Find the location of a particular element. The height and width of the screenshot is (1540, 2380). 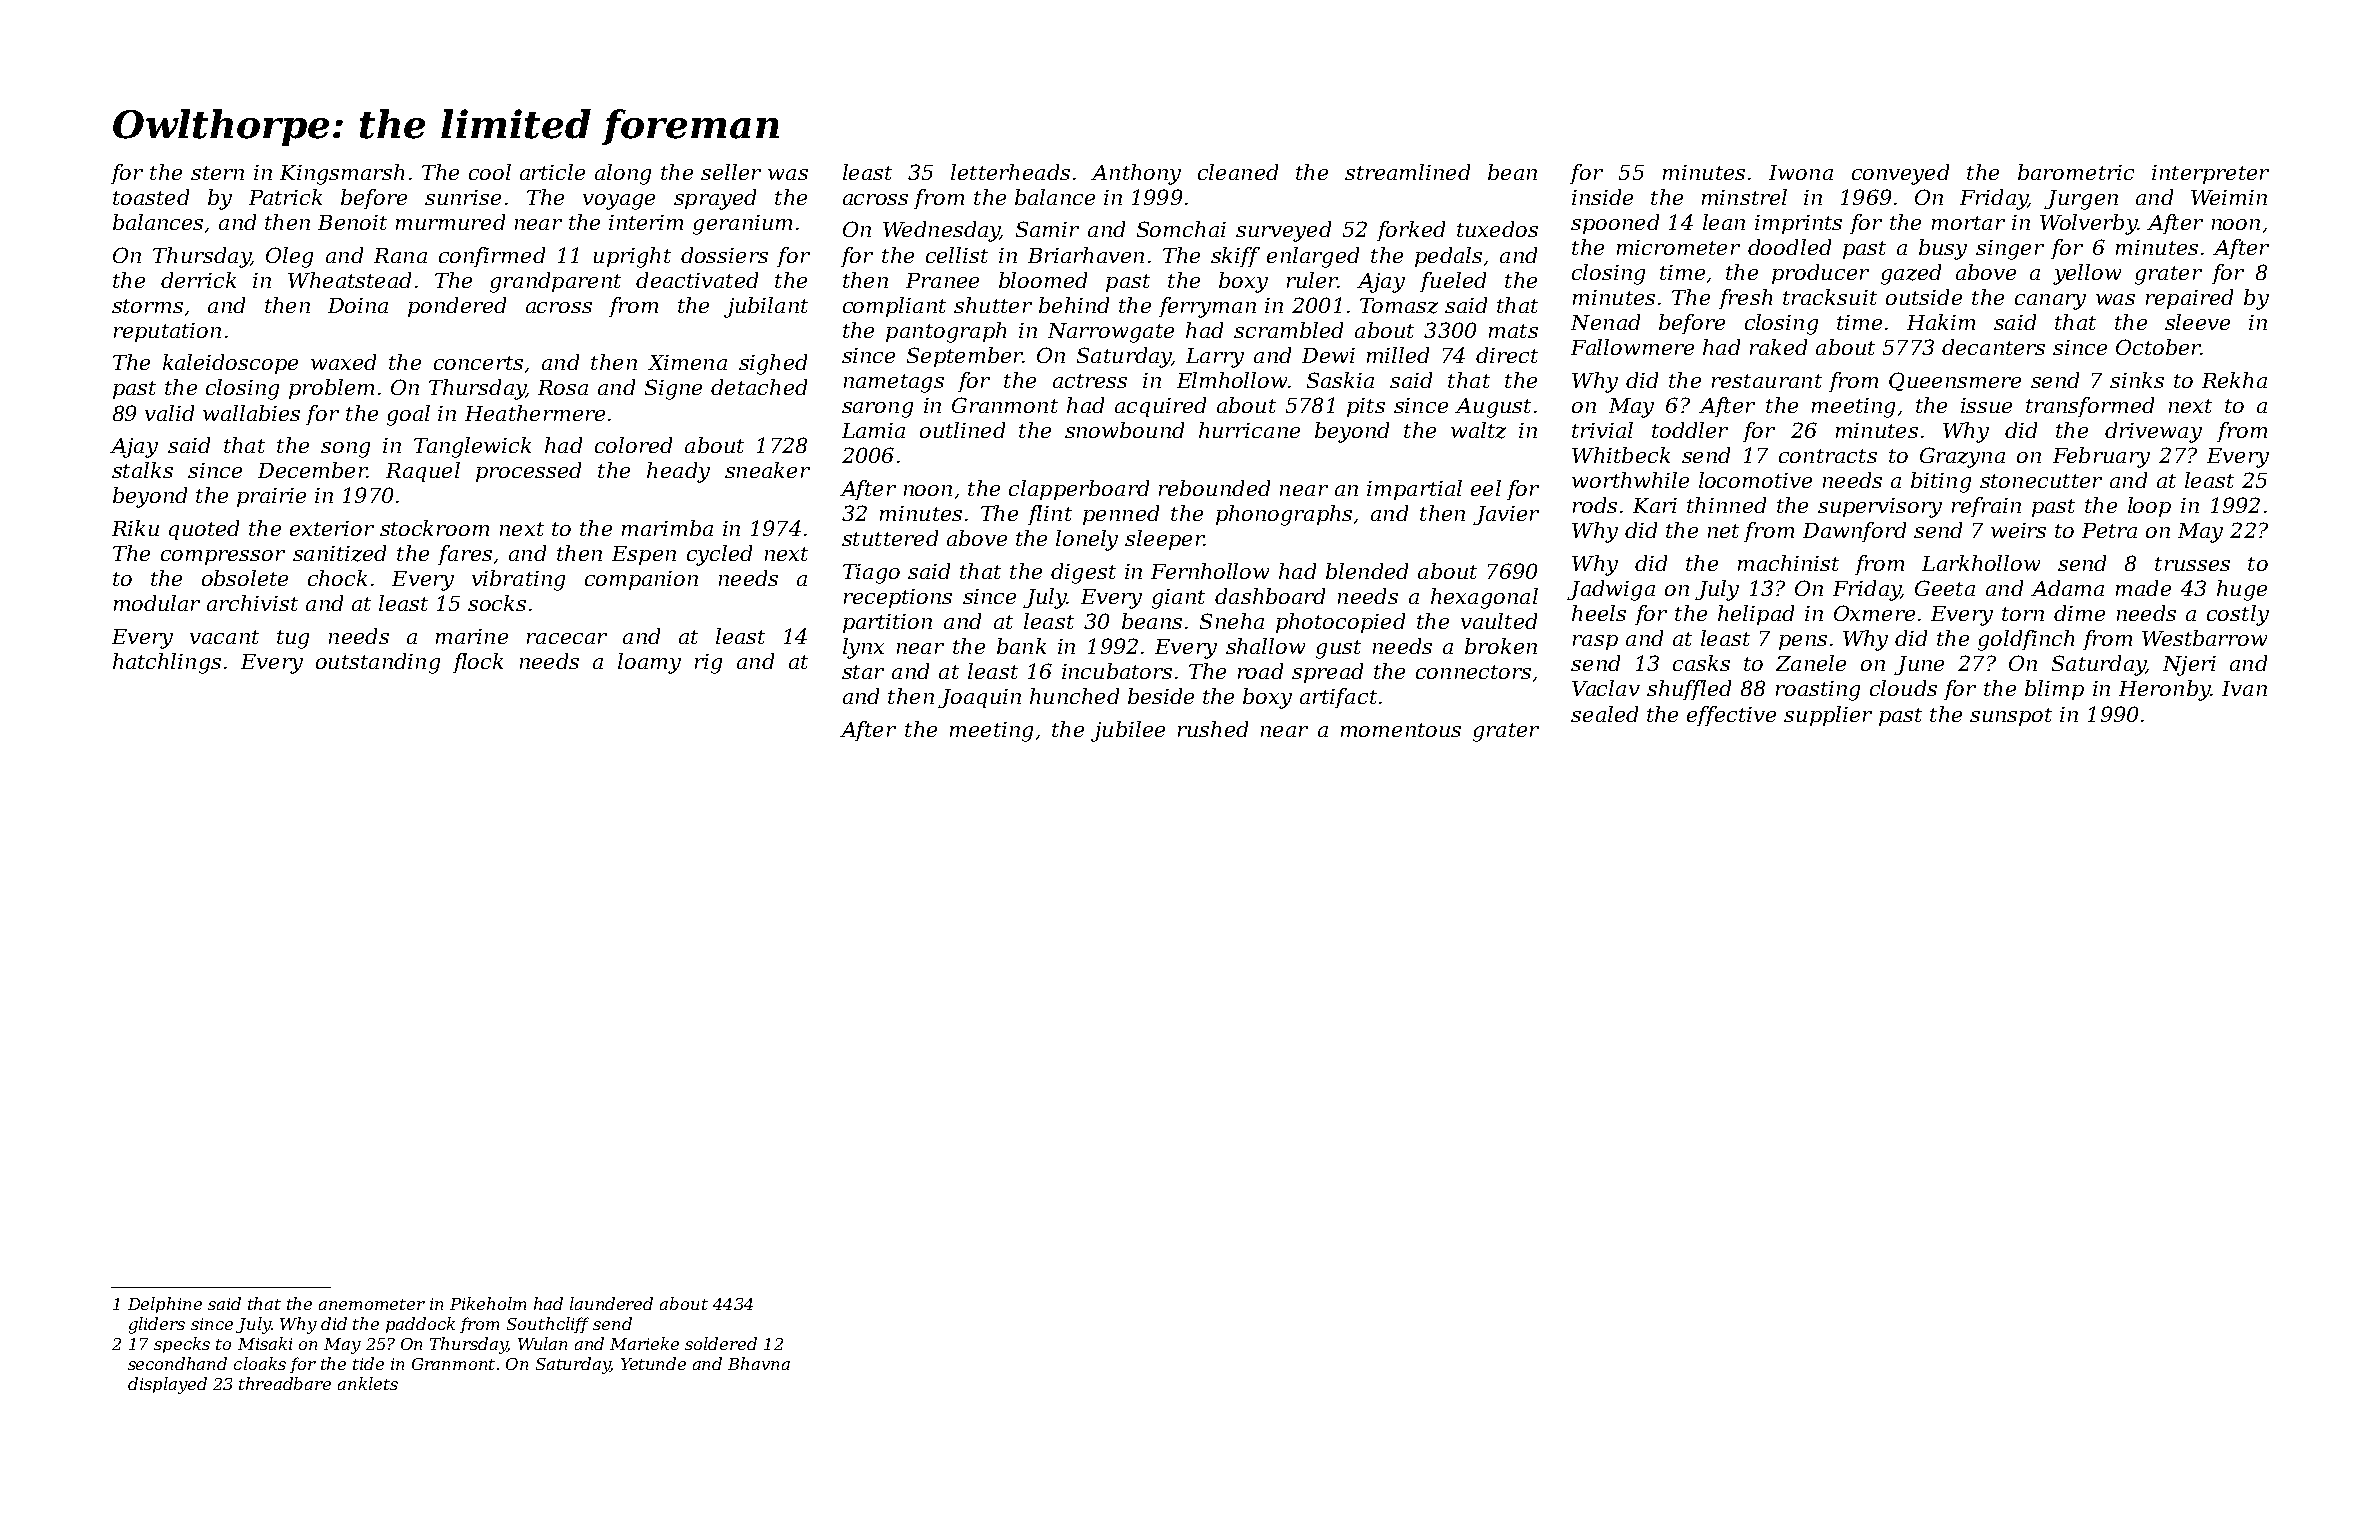

Geeta is located at coordinates (1945, 588).
